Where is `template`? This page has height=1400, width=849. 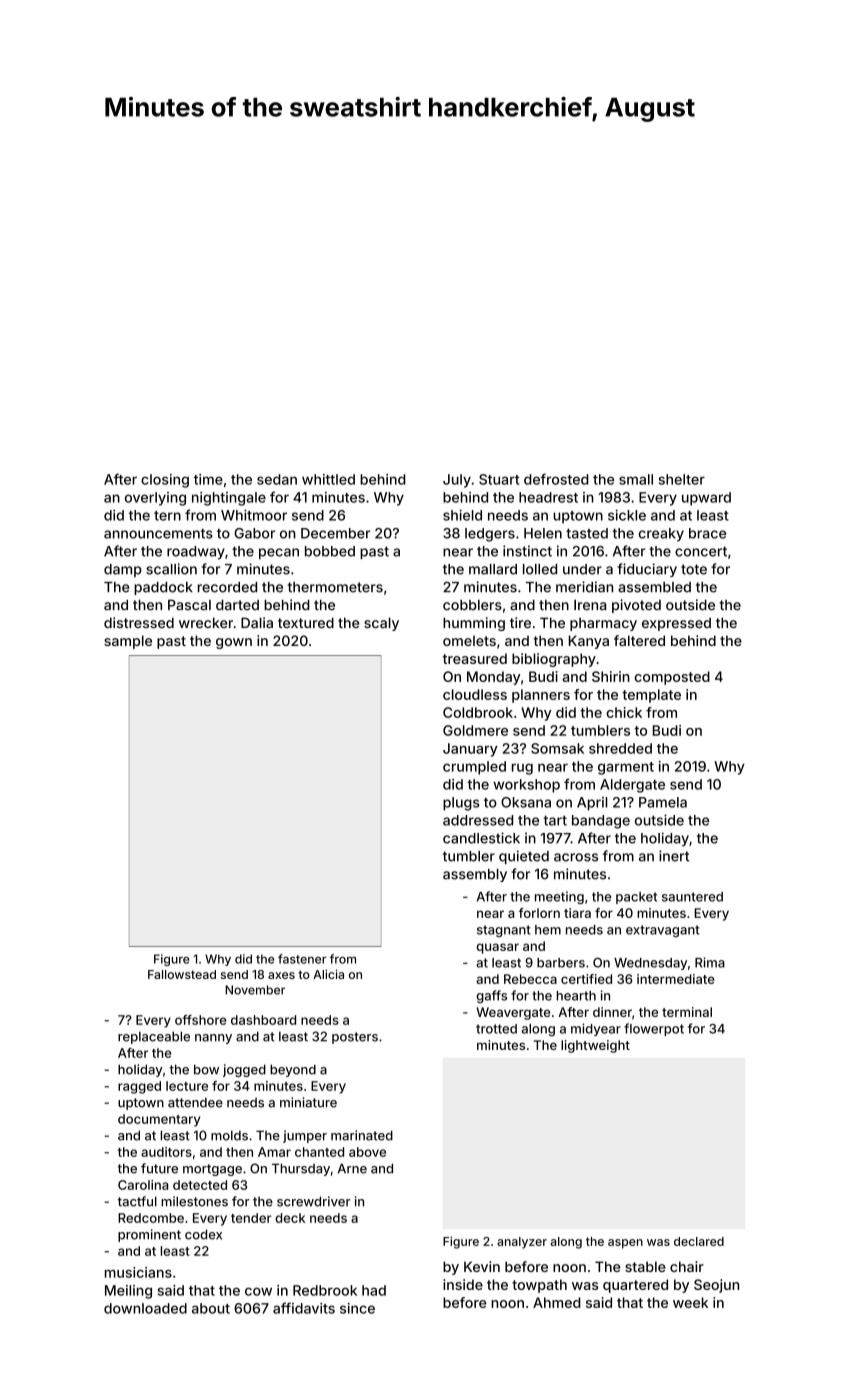
template is located at coordinates (651, 696).
